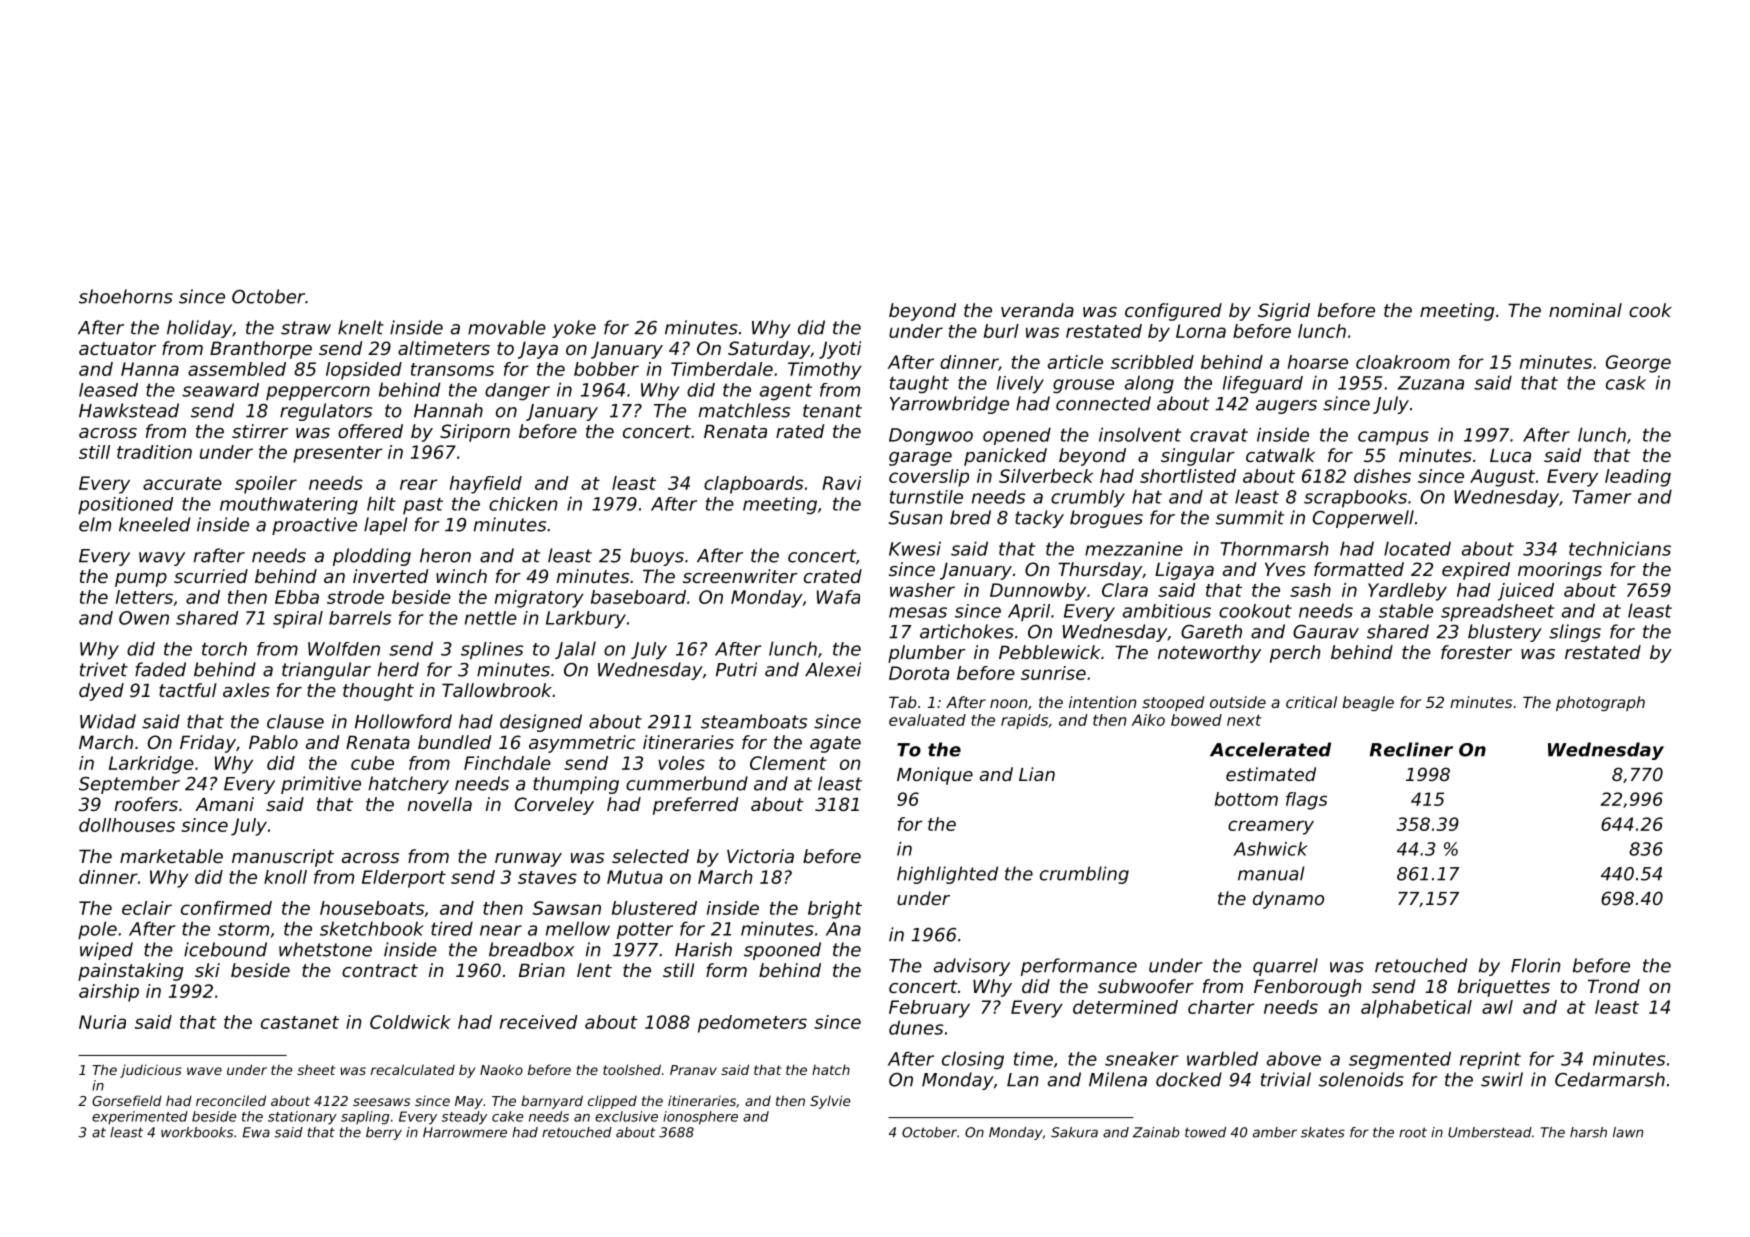 The image size is (1750, 1237). What do you see at coordinates (915, 548) in the screenshot?
I see `Kwesi` at bounding box center [915, 548].
